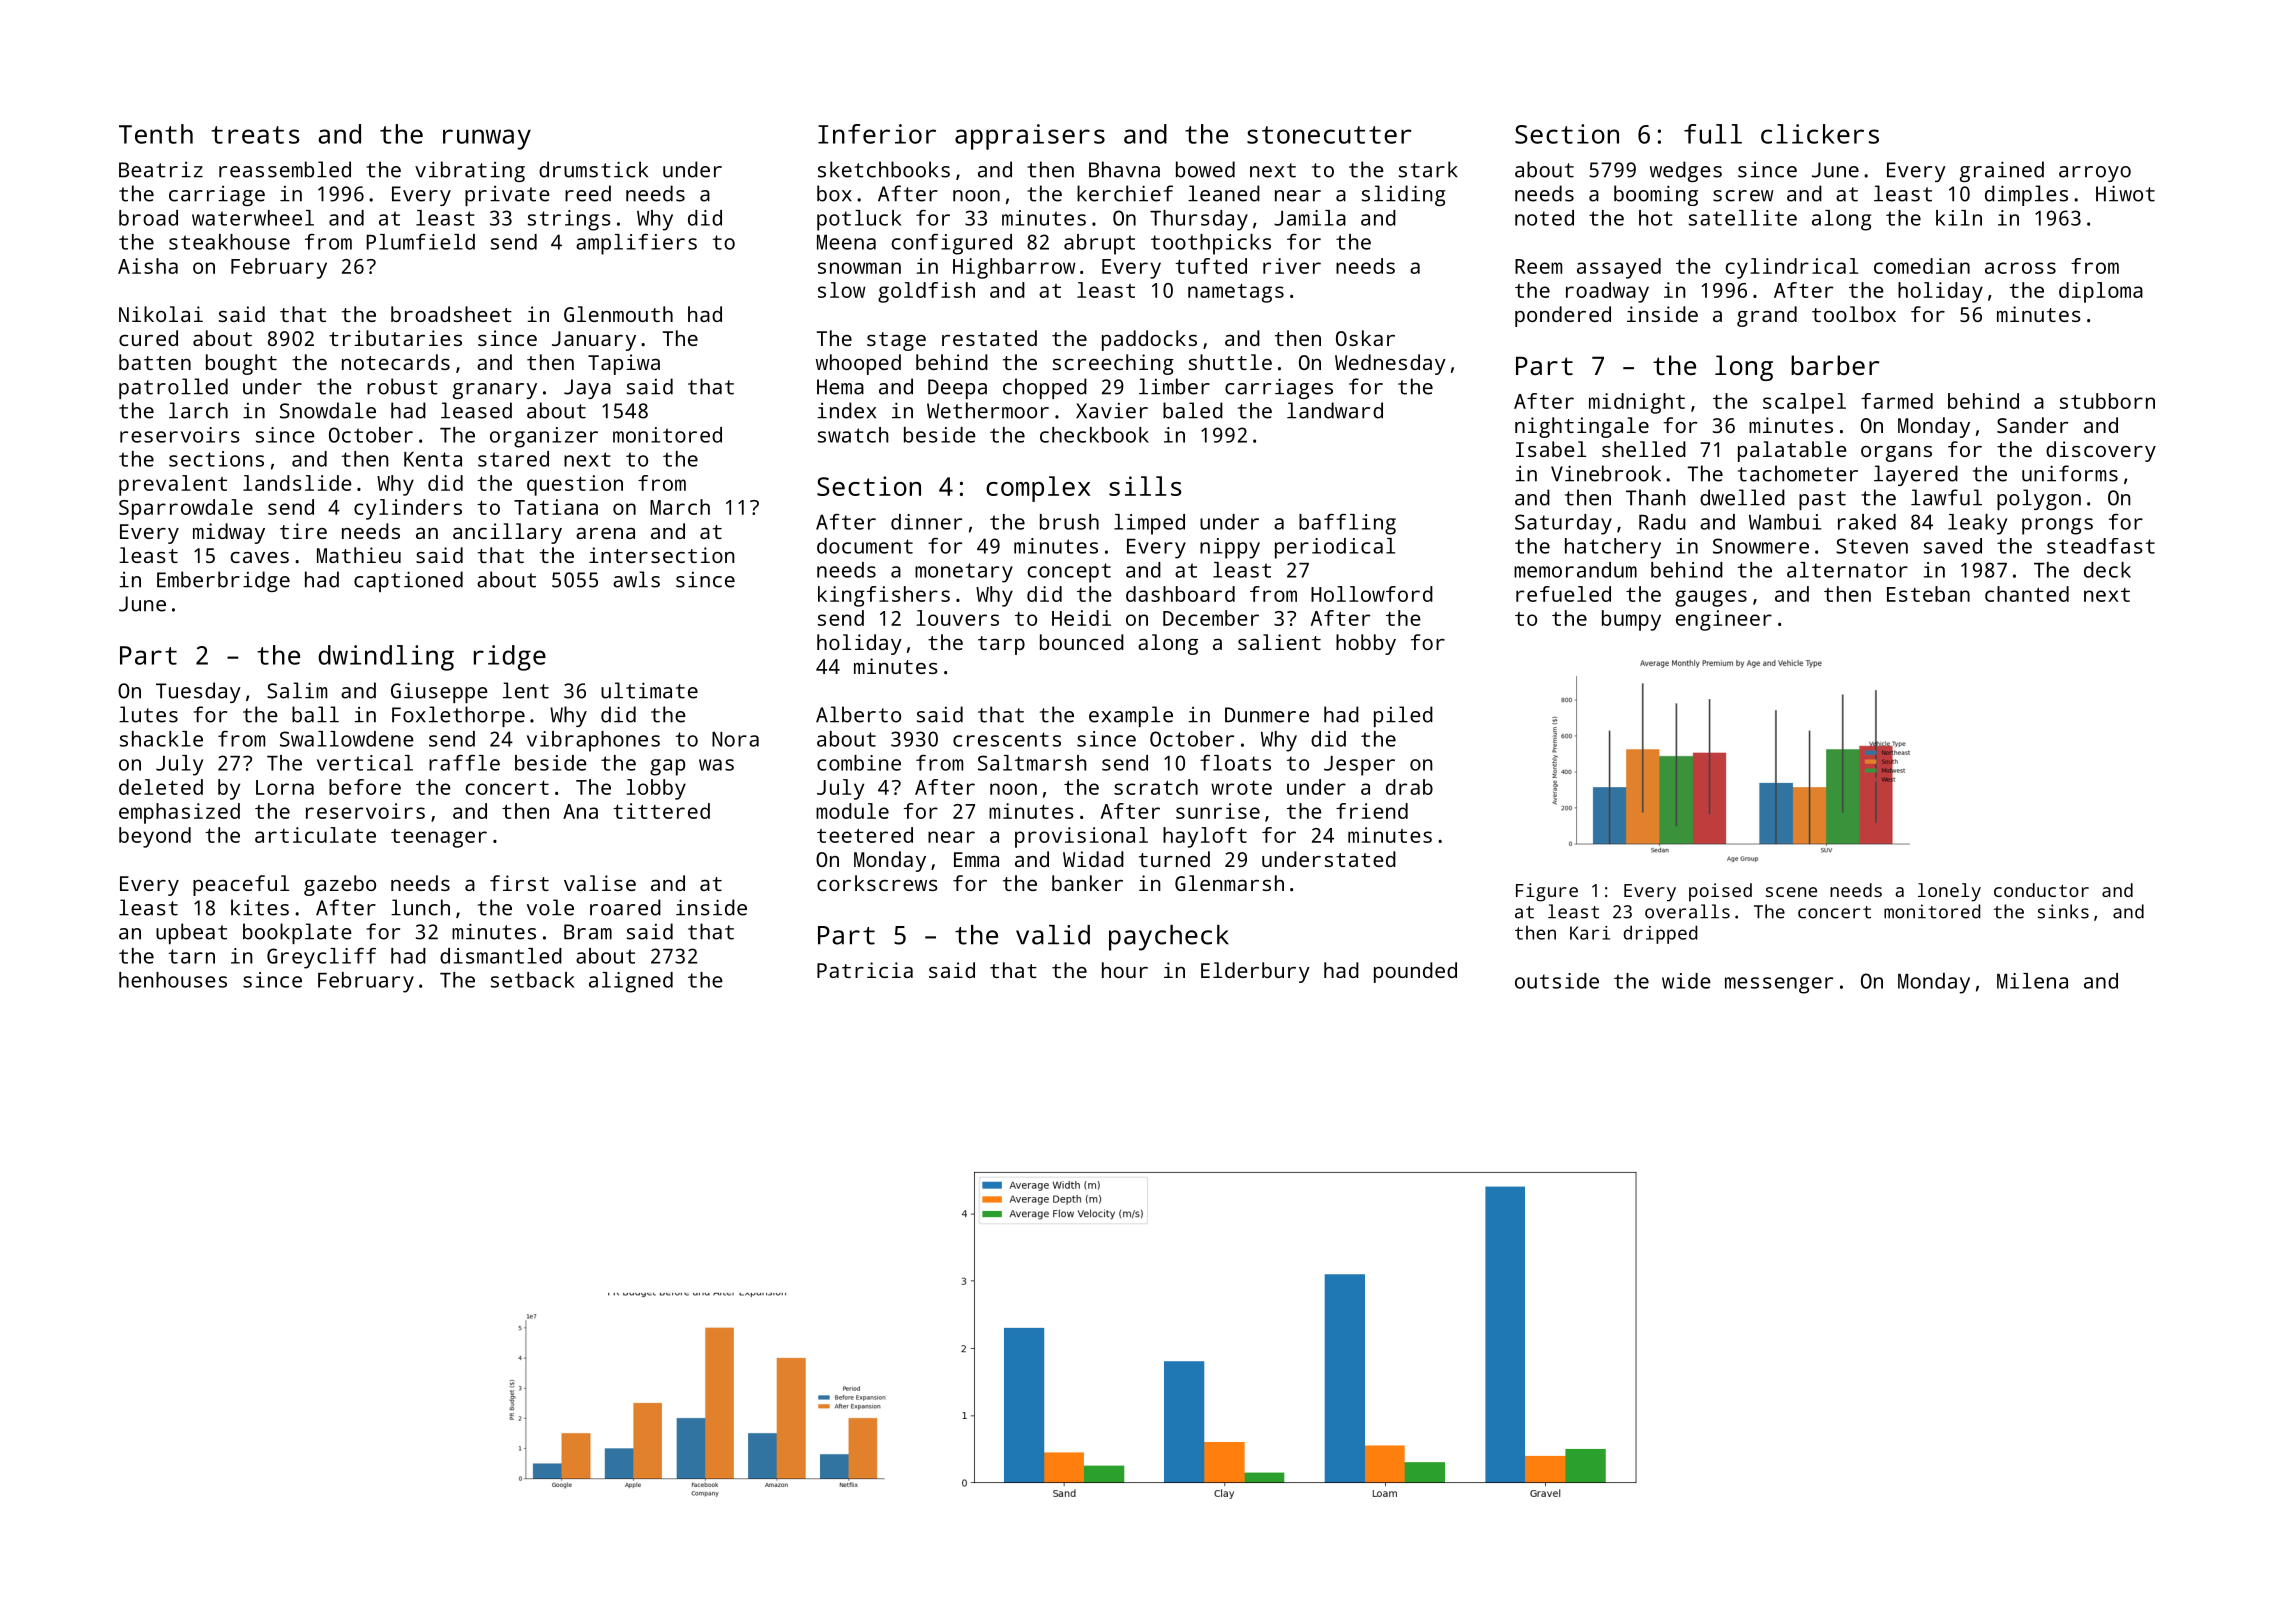 The image size is (2282, 1614). What do you see at coordinates (877, 134) in the screenshot?
I see `Inferior` at bounding box center [877, 134].
